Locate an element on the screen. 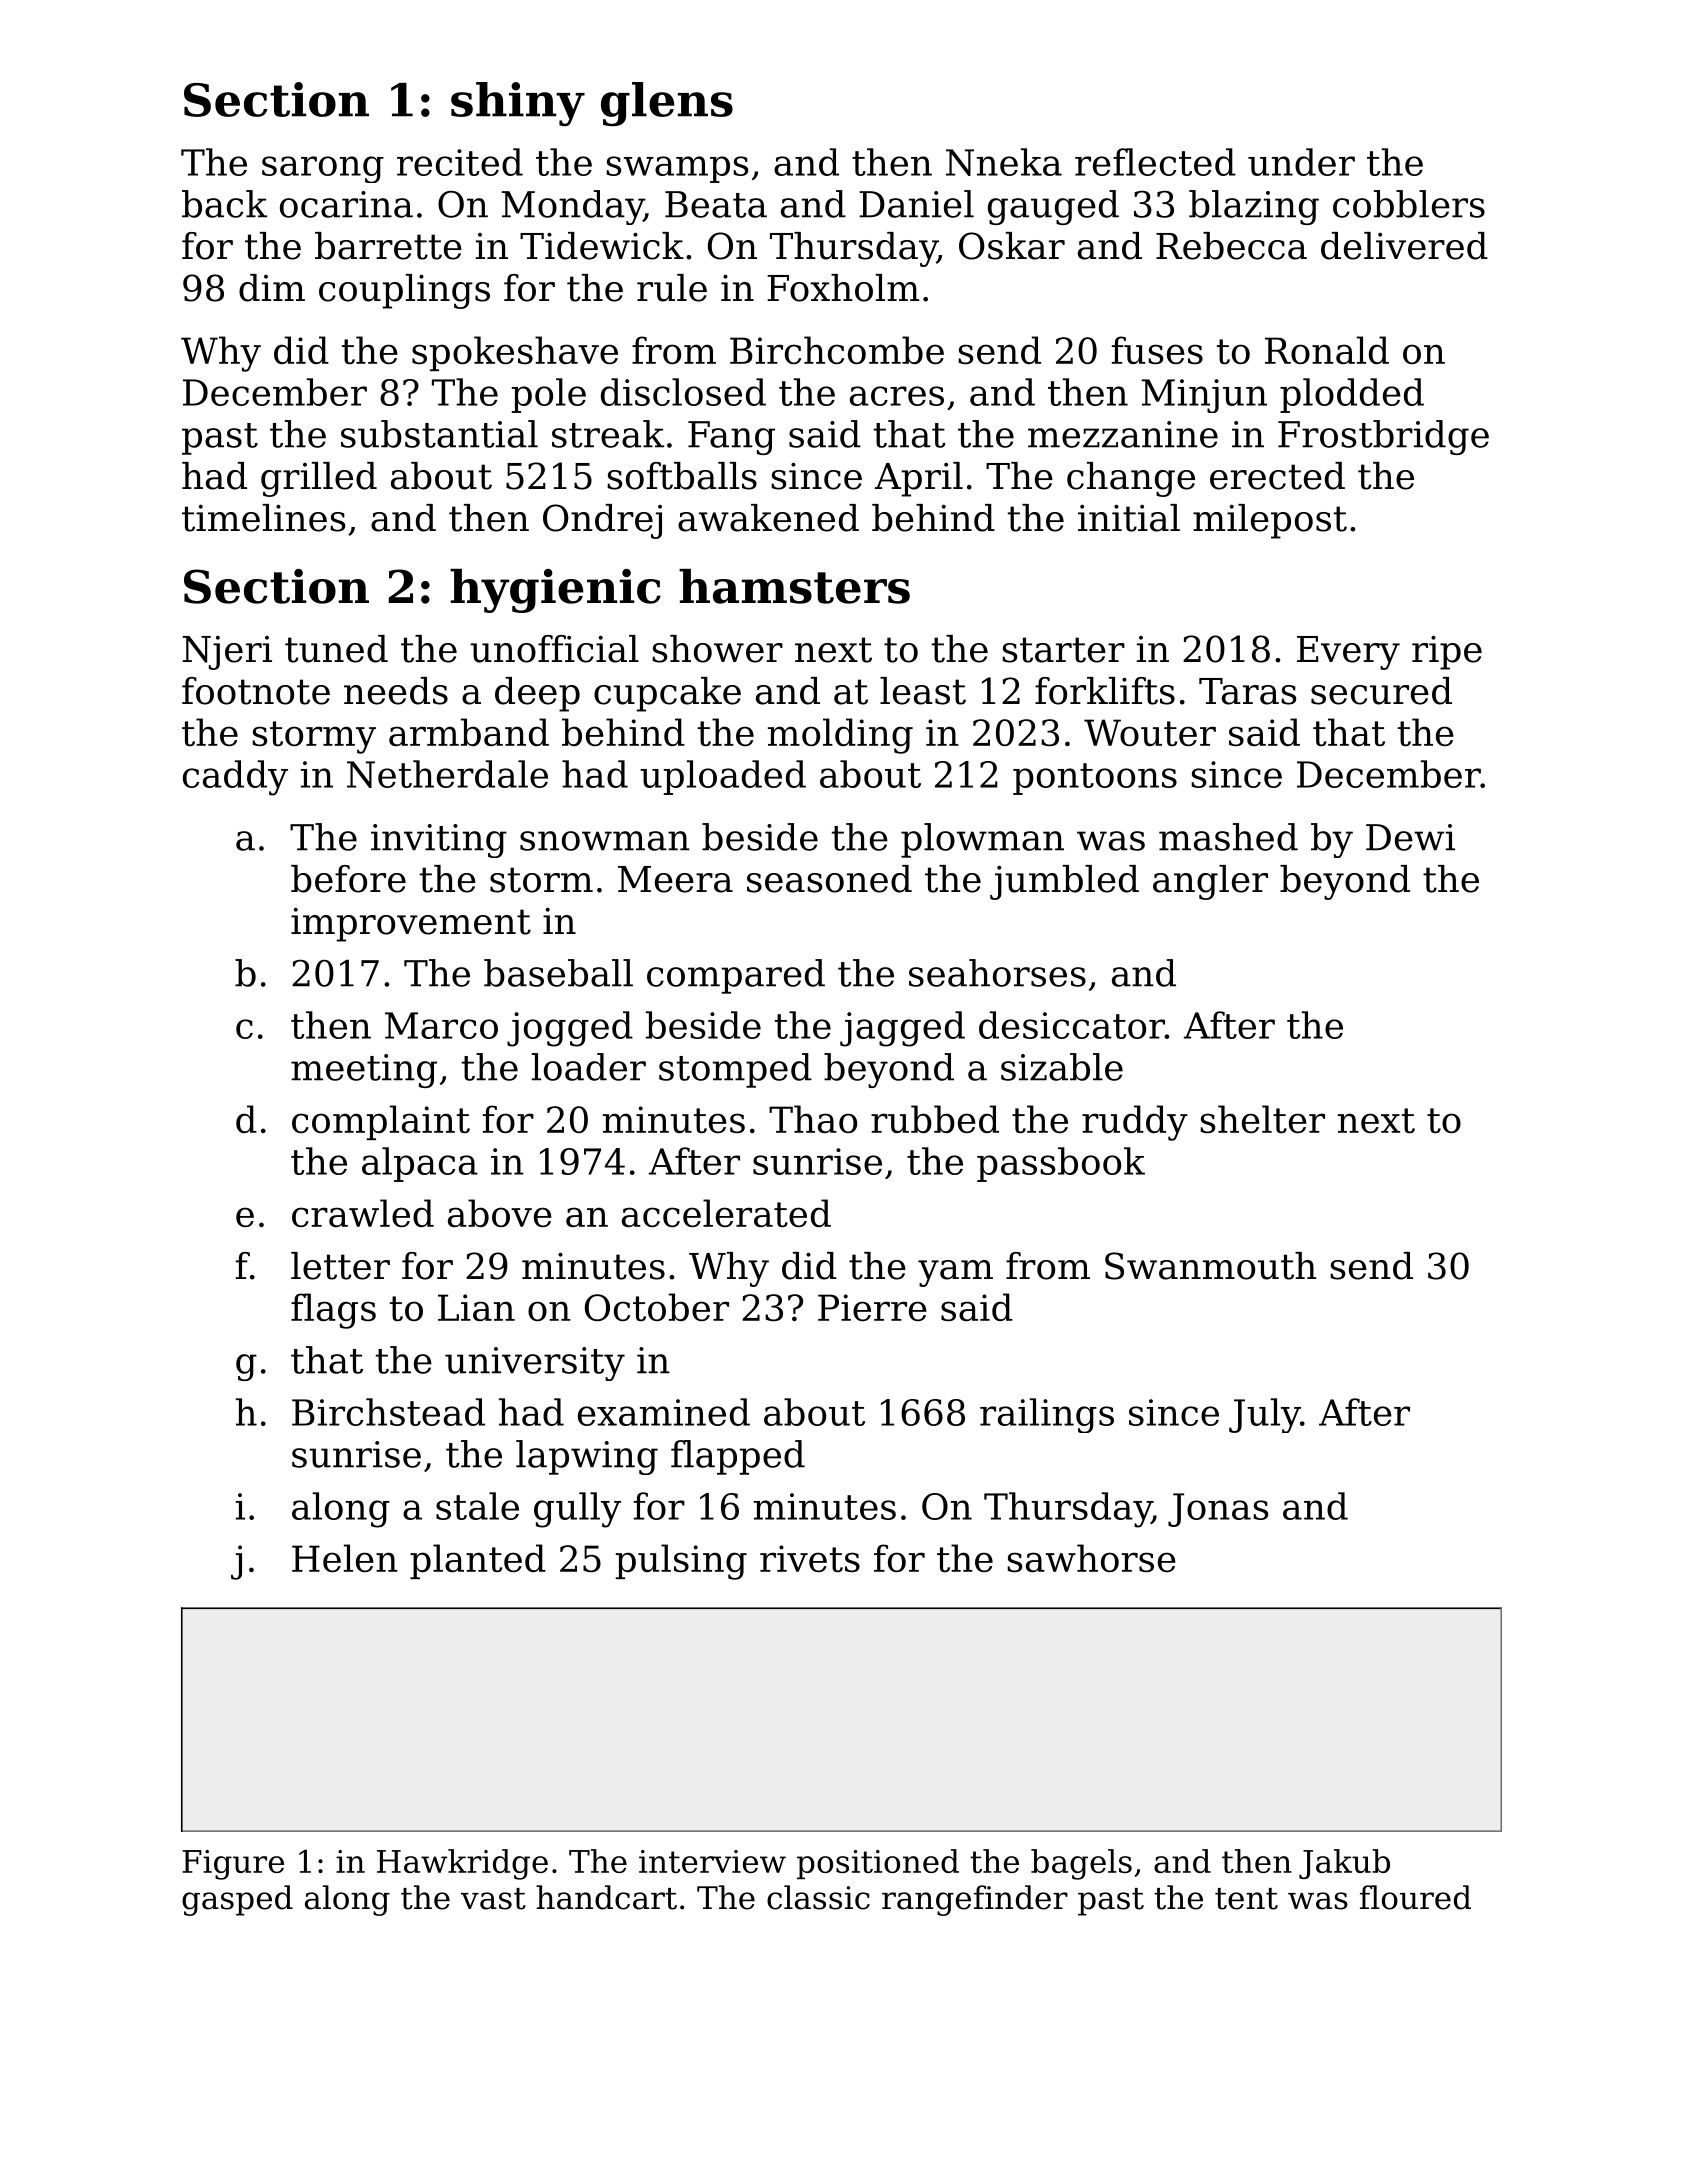  acres is located at coordinates (897, 396).
